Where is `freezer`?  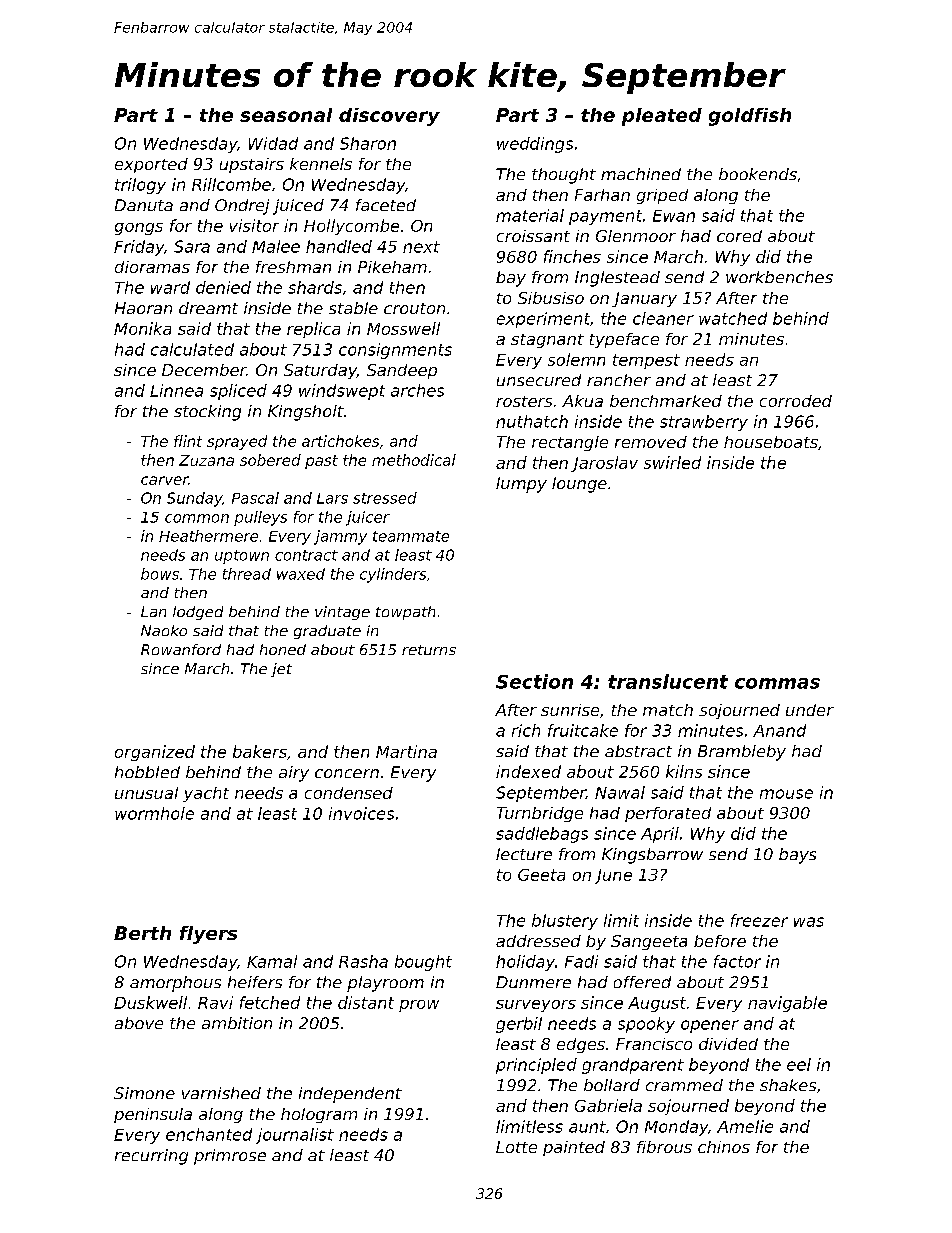 freezer is located at coordinates (759, 920).
